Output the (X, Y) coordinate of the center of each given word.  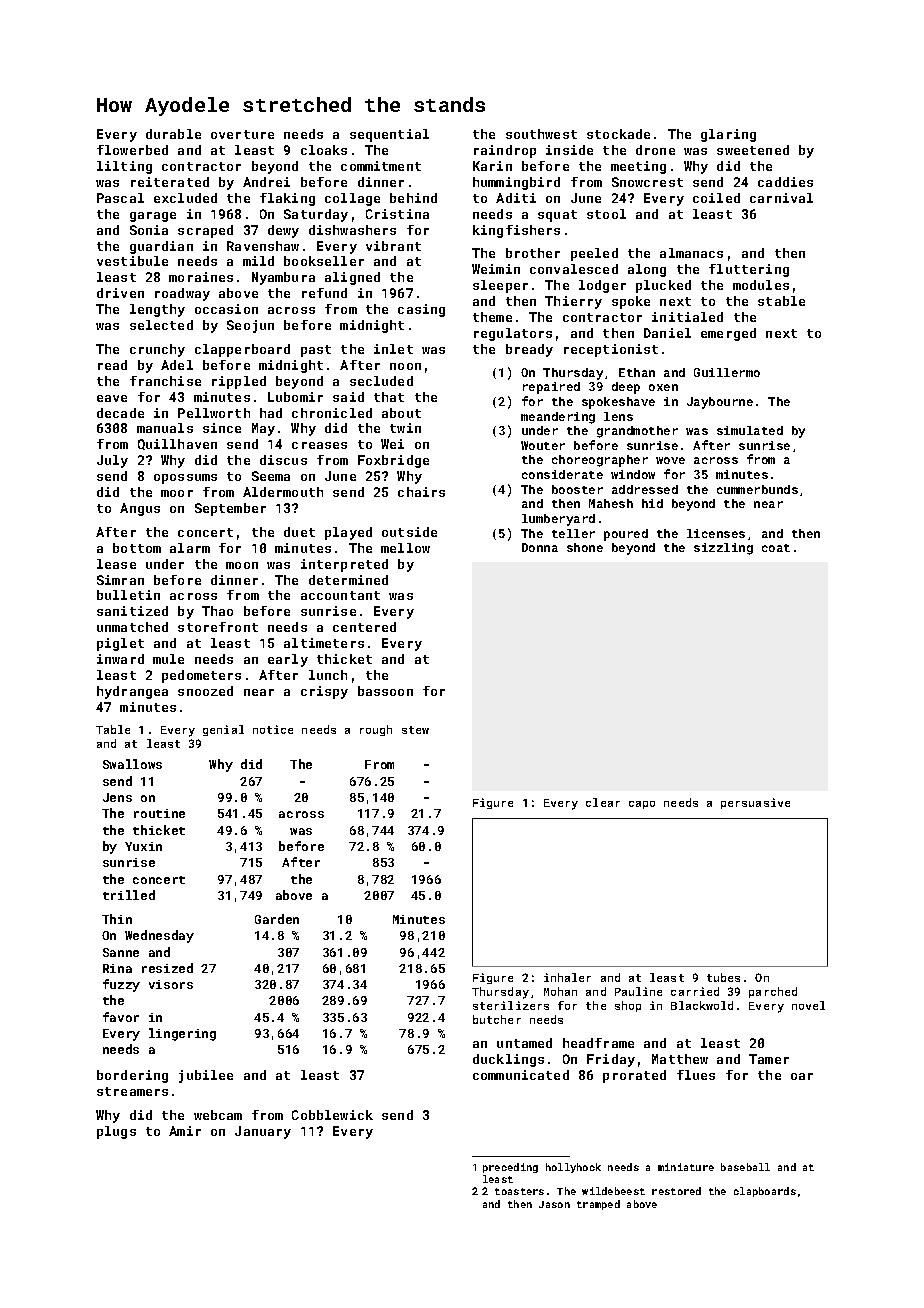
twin (405, 428)
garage (153, 217)
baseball (745, 1167)
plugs (116, 1132)
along (647, 270)
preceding (510, 1168)
